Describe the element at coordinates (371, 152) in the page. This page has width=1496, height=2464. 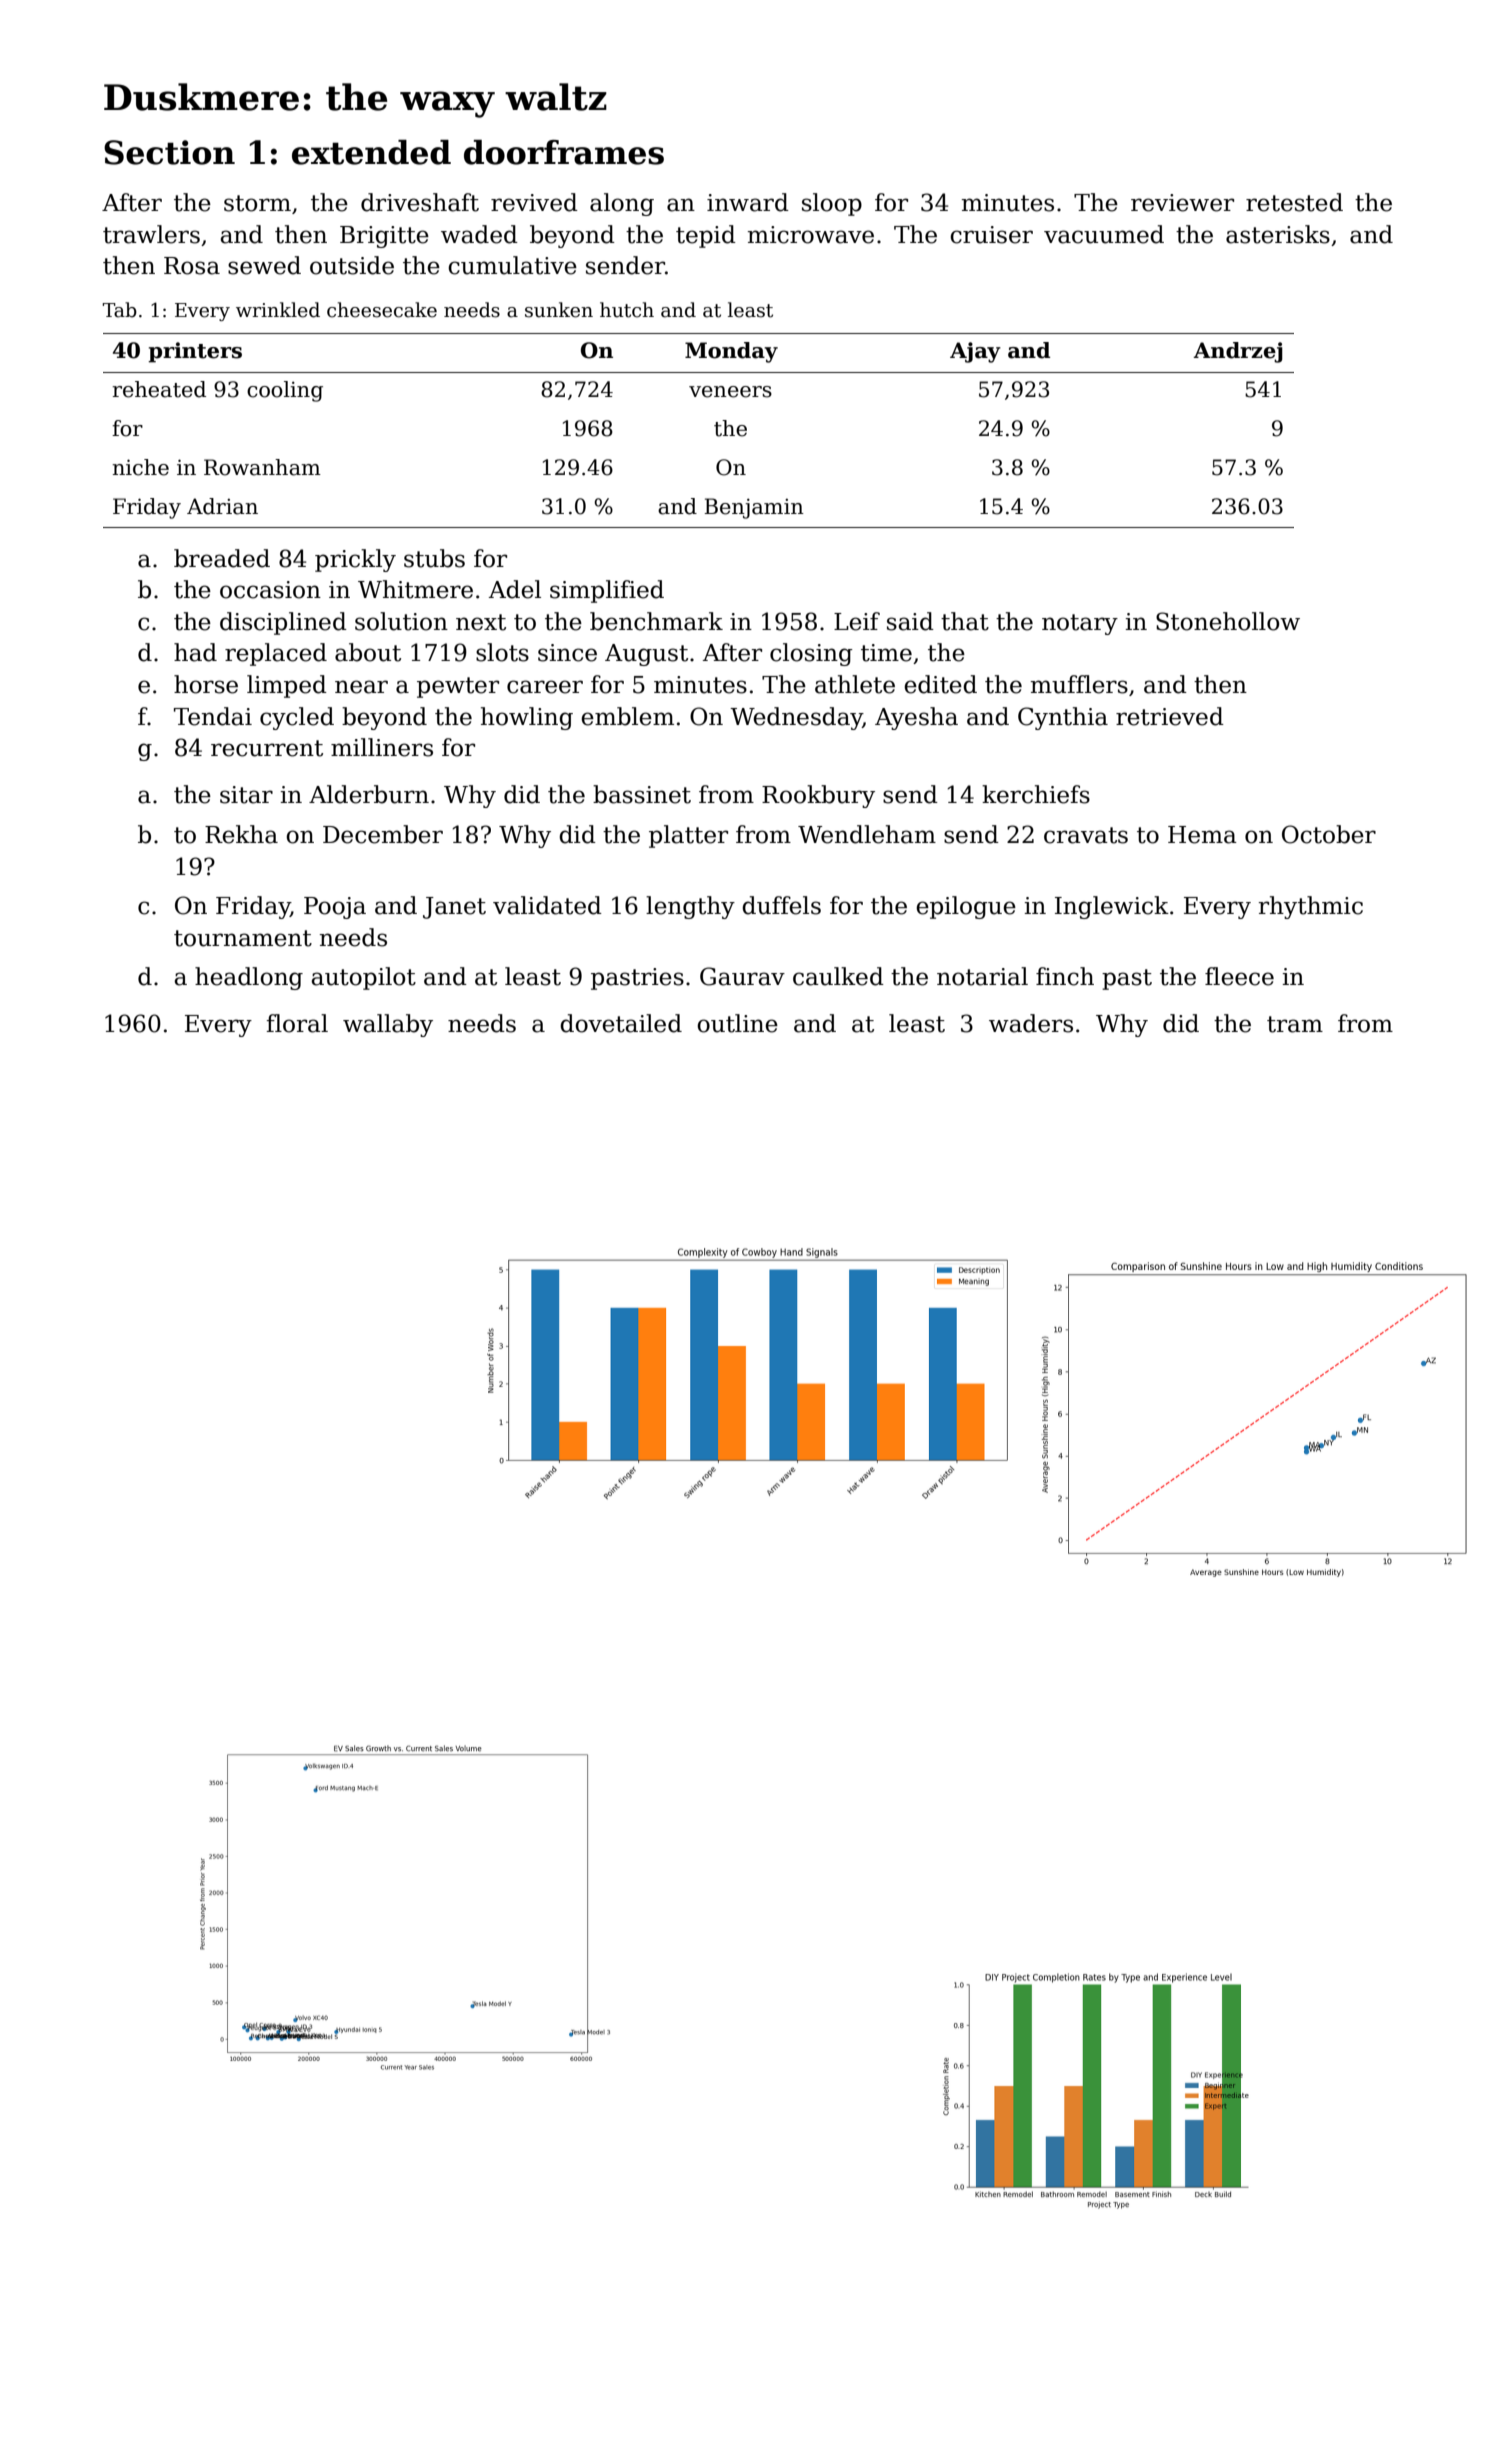
I see `extended` at that location.
